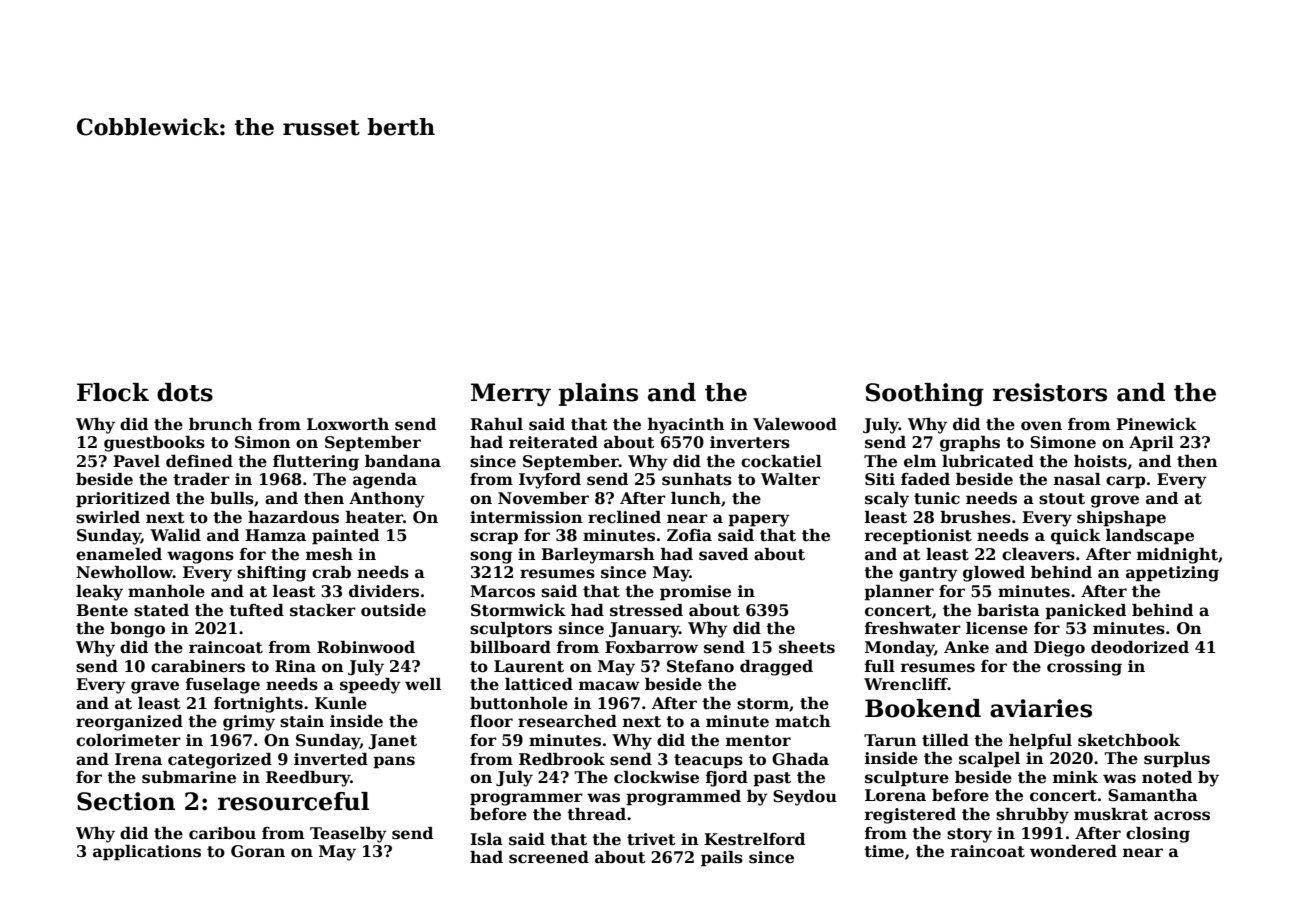 The height and width of the screenshot is (924, 1308). Describe the element at coordinates (803, 721) in the screenshot. I see `match` at that location.
